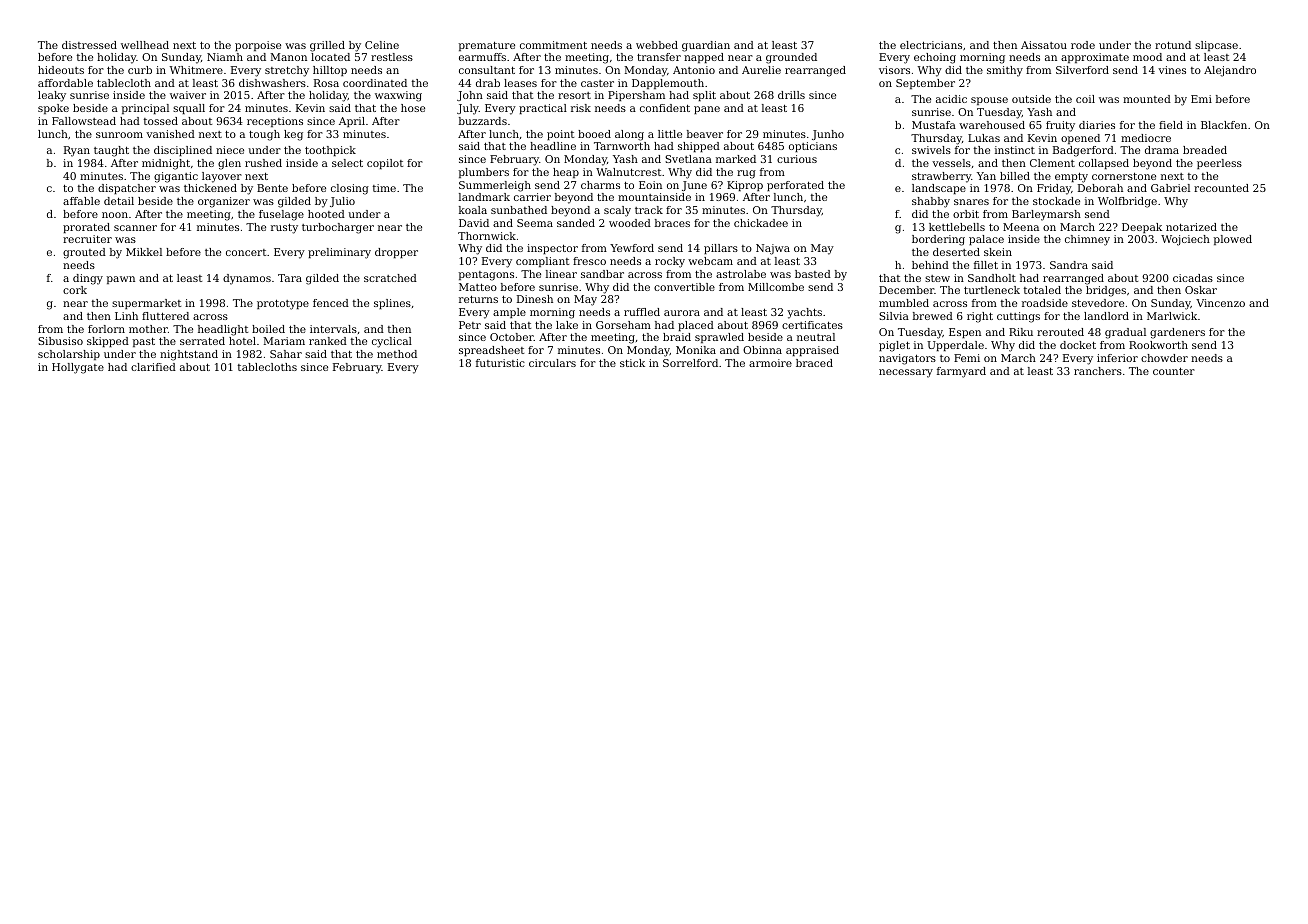 This document has height=924, width=1308. What do you see at coordinates (1216, 46) in the document?
I see `slipcase` at bounding box center [1216, 46].
